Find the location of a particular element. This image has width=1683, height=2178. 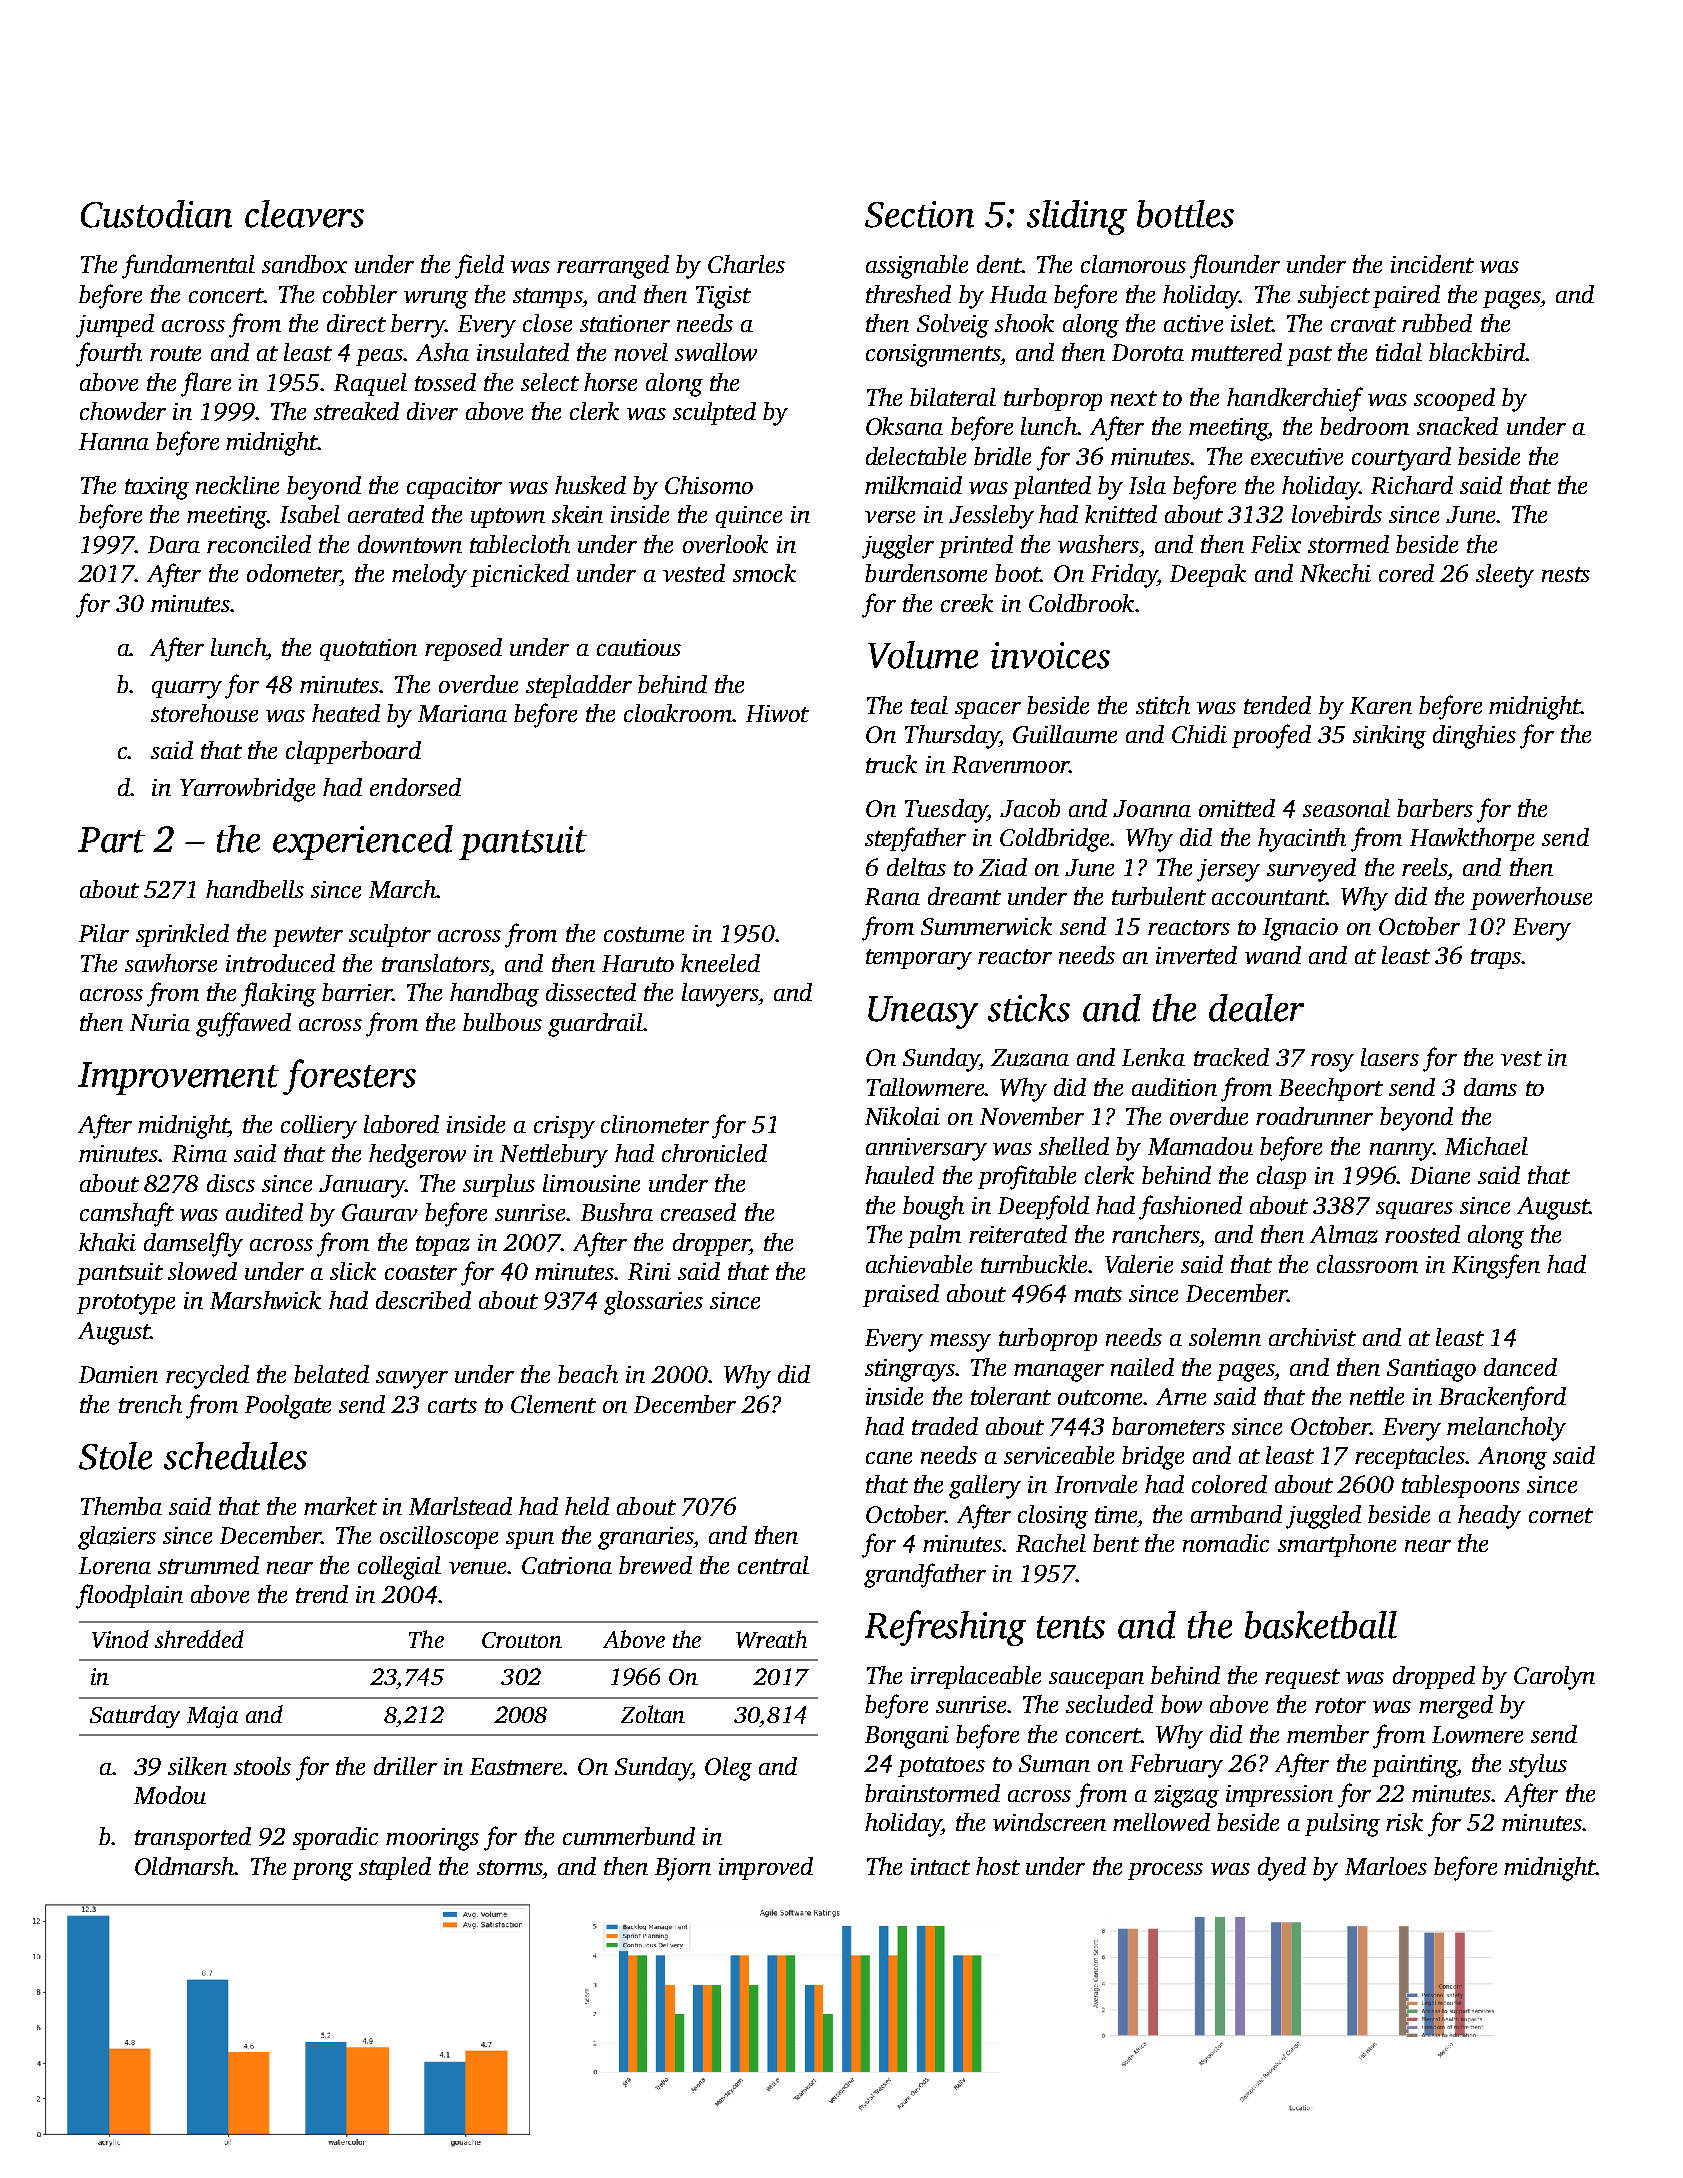

described is located at coordinates (423, 1300).
